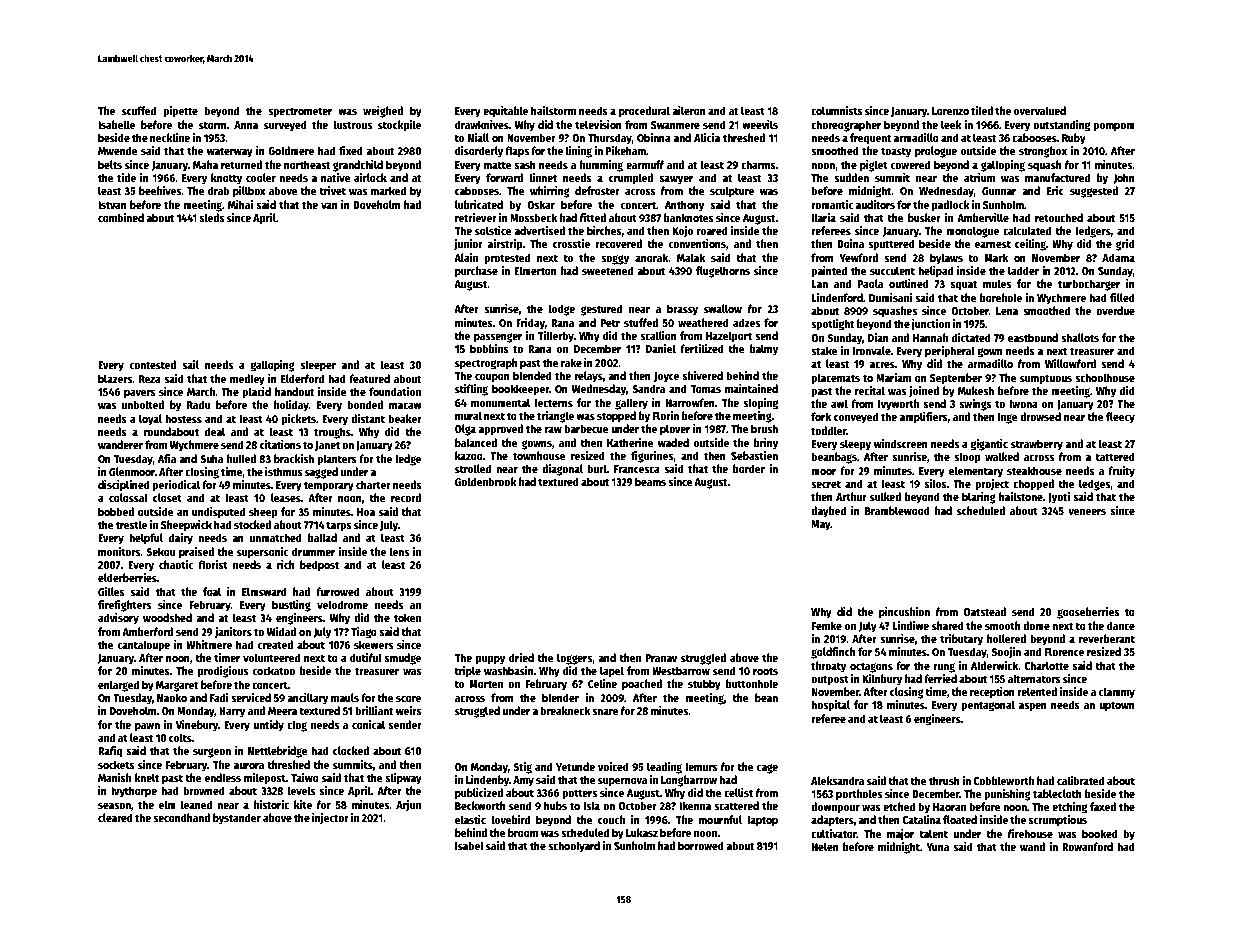  Describe the element at coordinates (139, 110) in the screenshot. I see `scuffed` at that location.
